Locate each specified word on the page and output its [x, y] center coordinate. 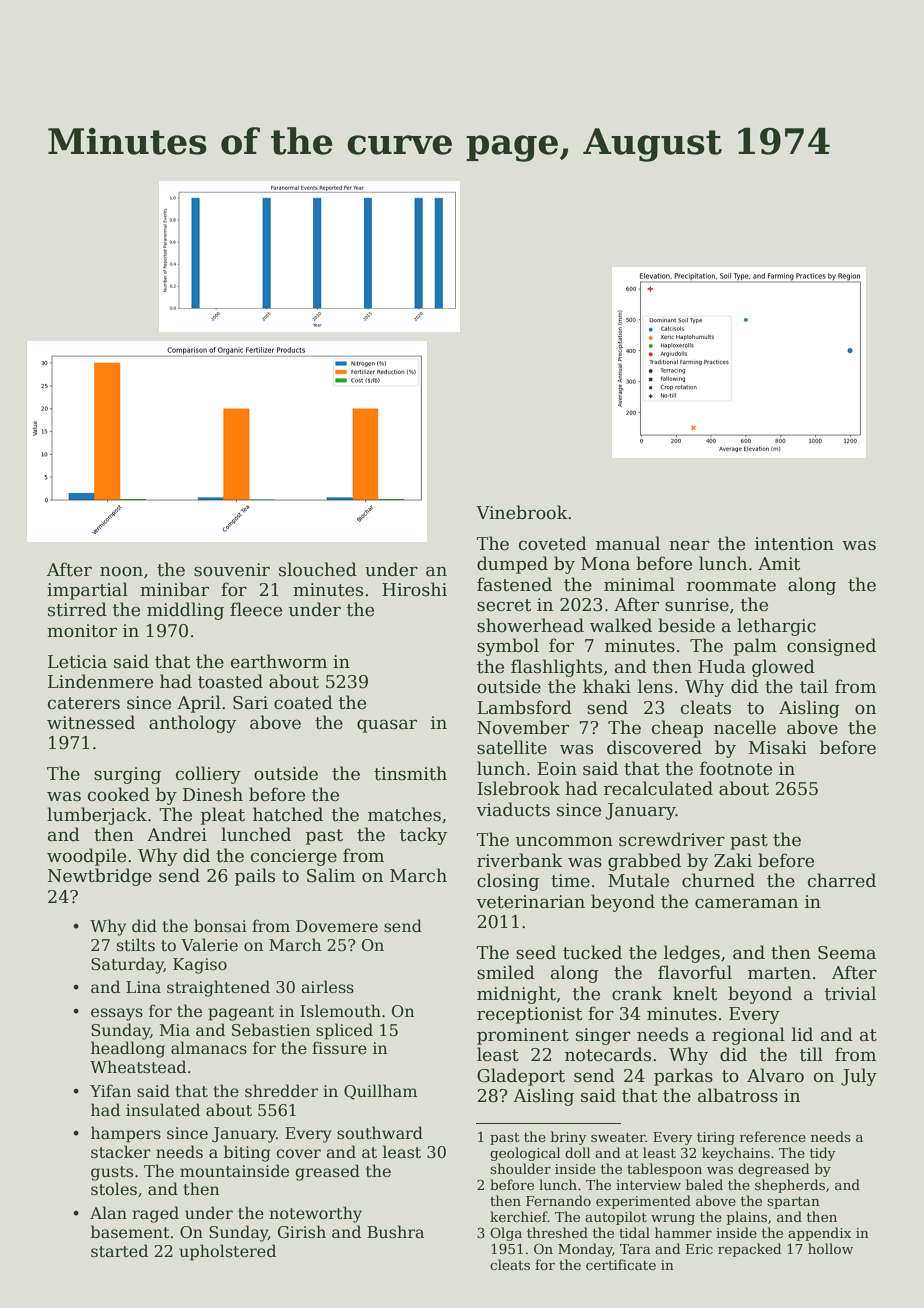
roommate [731, 585]
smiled [506, 972]
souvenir [232, 570]
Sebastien [271, 1030]
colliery [208, 775]
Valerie [209, 945]
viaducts [513, 809]
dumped [512, 565]
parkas [683, 1077]
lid [802, 1034]
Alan [108, 1212]
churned [718, 880]
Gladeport [521, 1077]
